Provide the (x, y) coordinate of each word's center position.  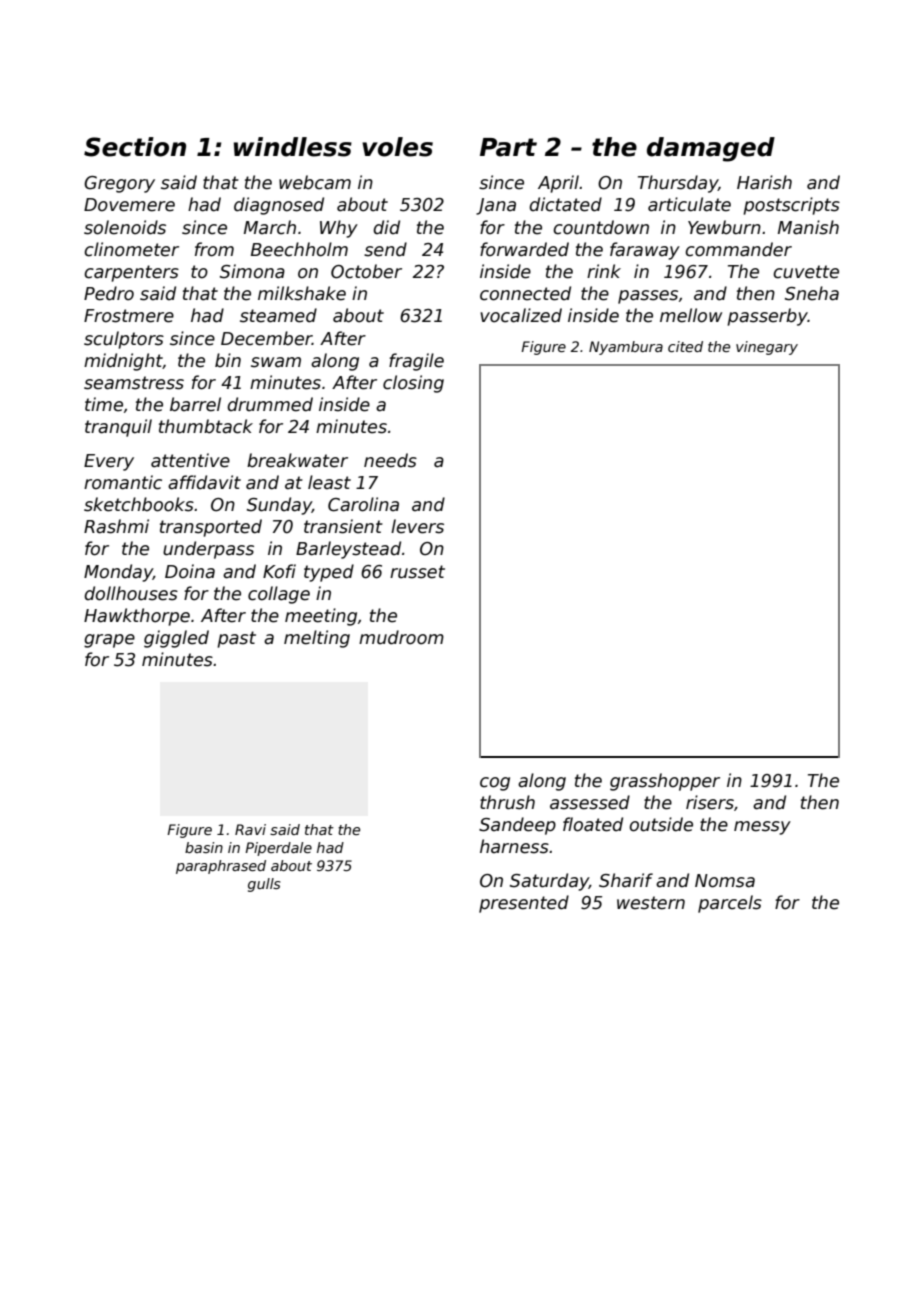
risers (710, 802)
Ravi (250, 829)
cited (685, 346)
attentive (190, 460)
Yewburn (724, 227)
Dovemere (129, 205)
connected (525, 293)
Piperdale (278, 849)
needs (390, 460)
